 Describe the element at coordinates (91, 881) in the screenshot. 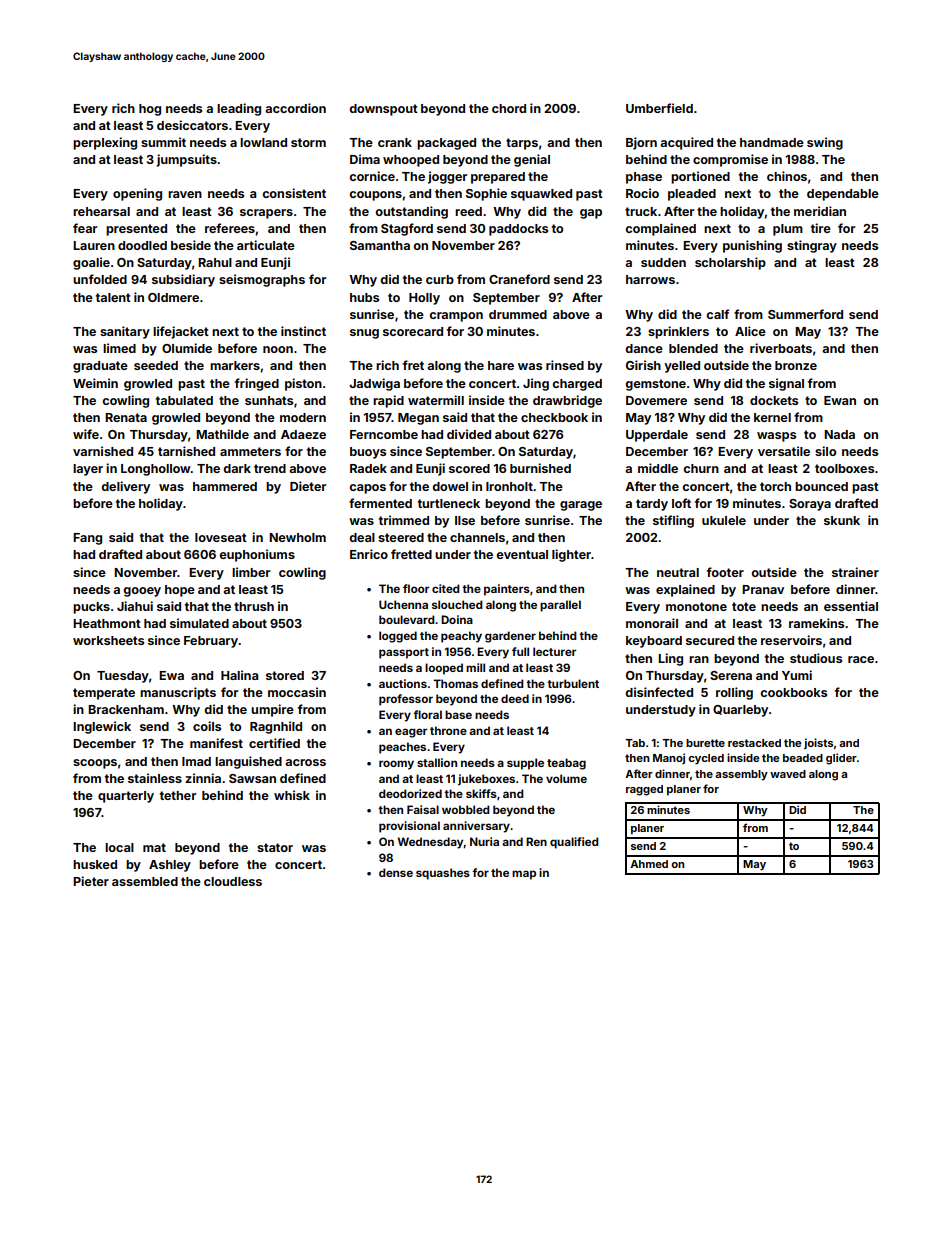

I see `Pieter` at that location.
